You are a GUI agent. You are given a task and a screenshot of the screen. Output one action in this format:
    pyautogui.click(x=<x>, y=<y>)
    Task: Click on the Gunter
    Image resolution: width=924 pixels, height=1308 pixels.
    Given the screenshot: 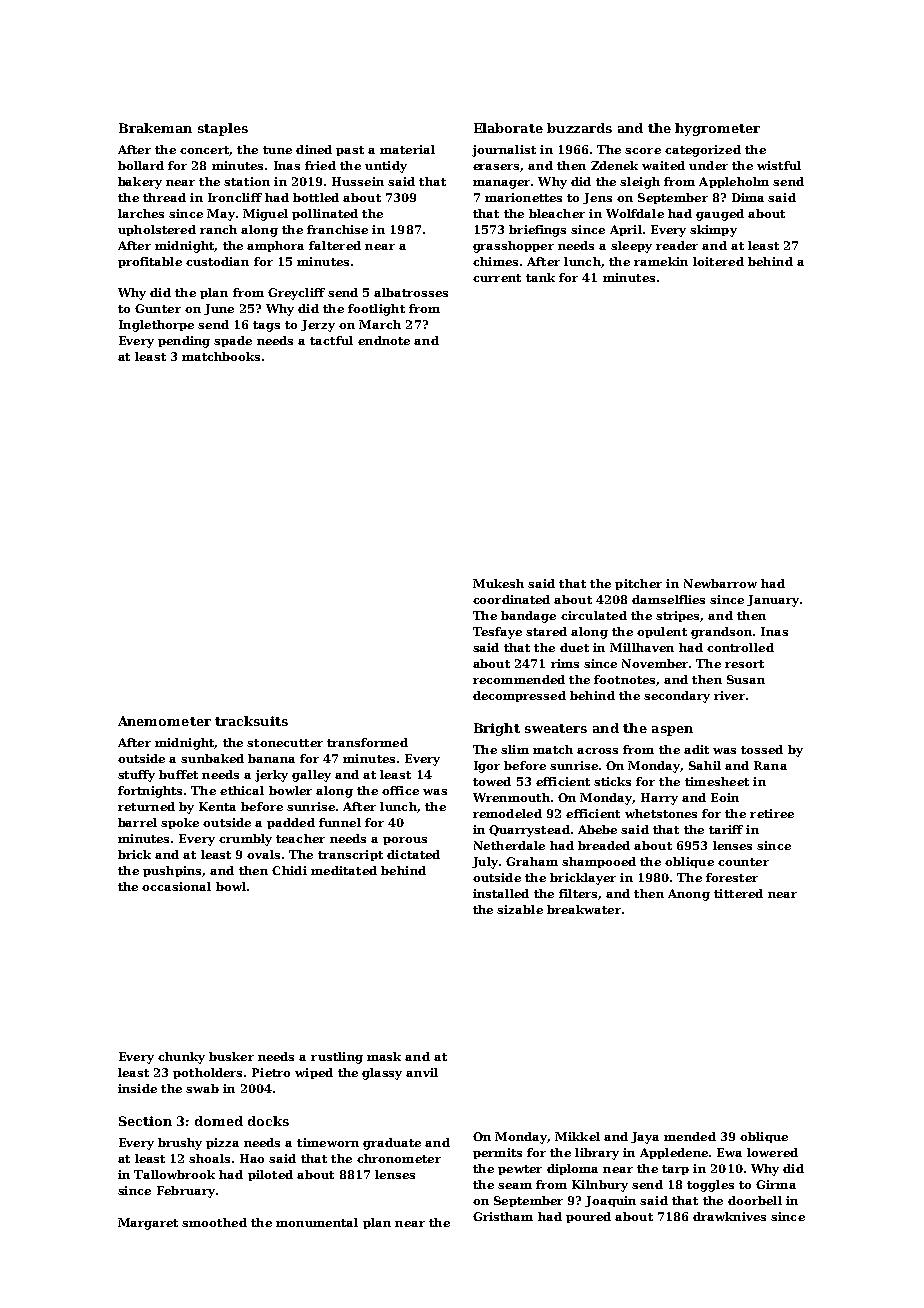 What is the action you would take?
    pyautogui.click(x=158, y=308)
